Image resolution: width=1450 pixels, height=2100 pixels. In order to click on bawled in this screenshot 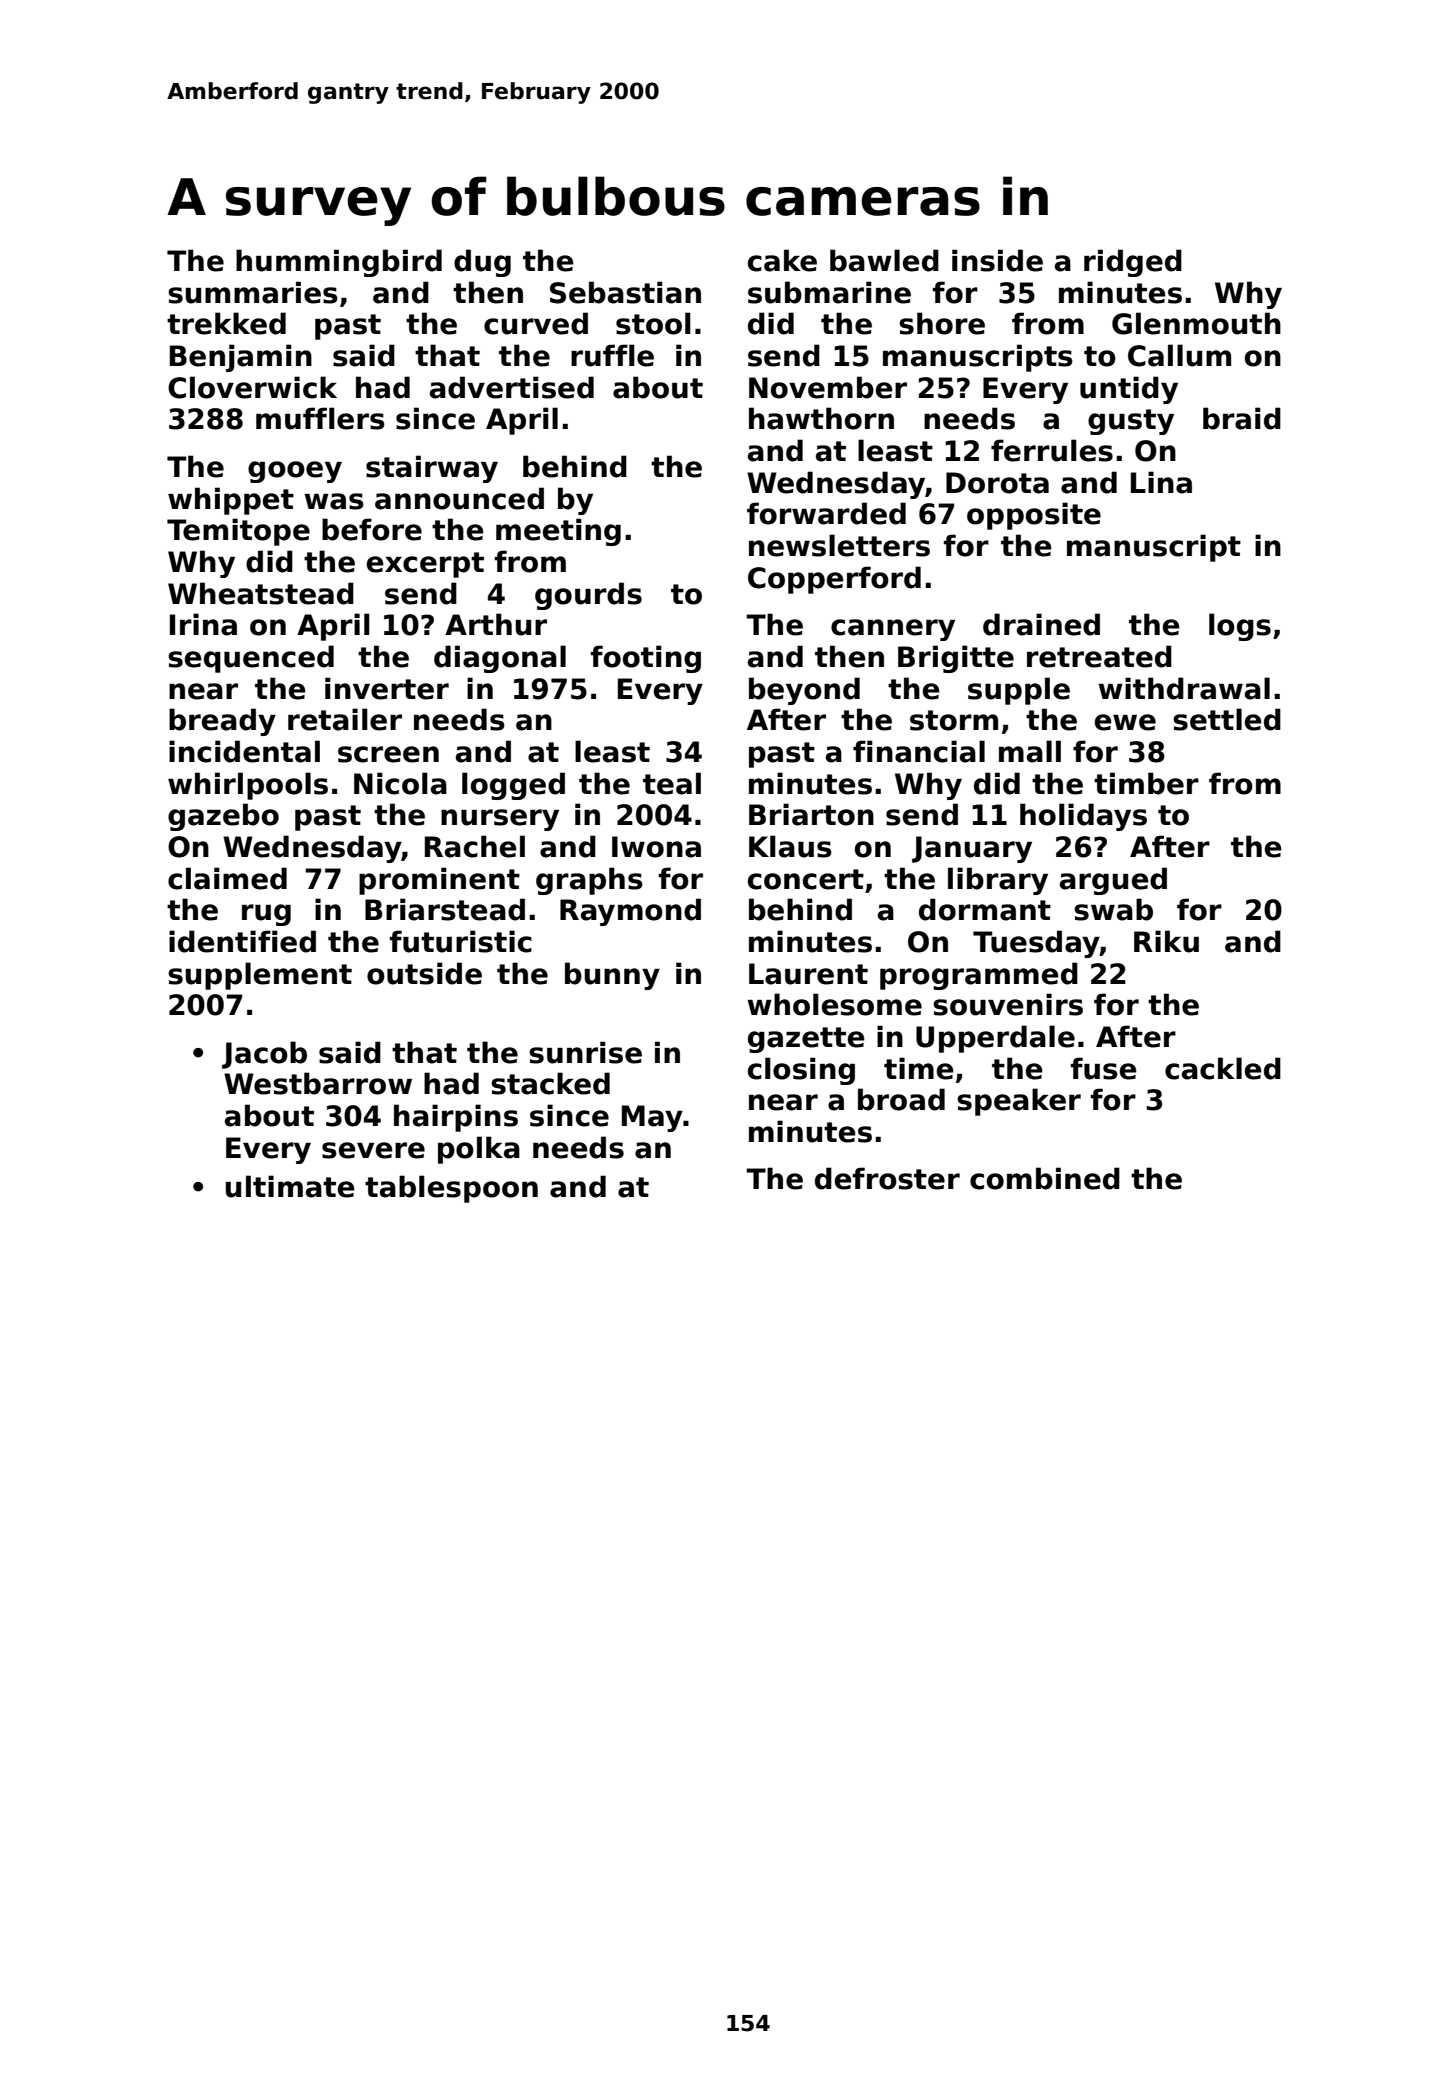, I will do `click(884, 260)`.
